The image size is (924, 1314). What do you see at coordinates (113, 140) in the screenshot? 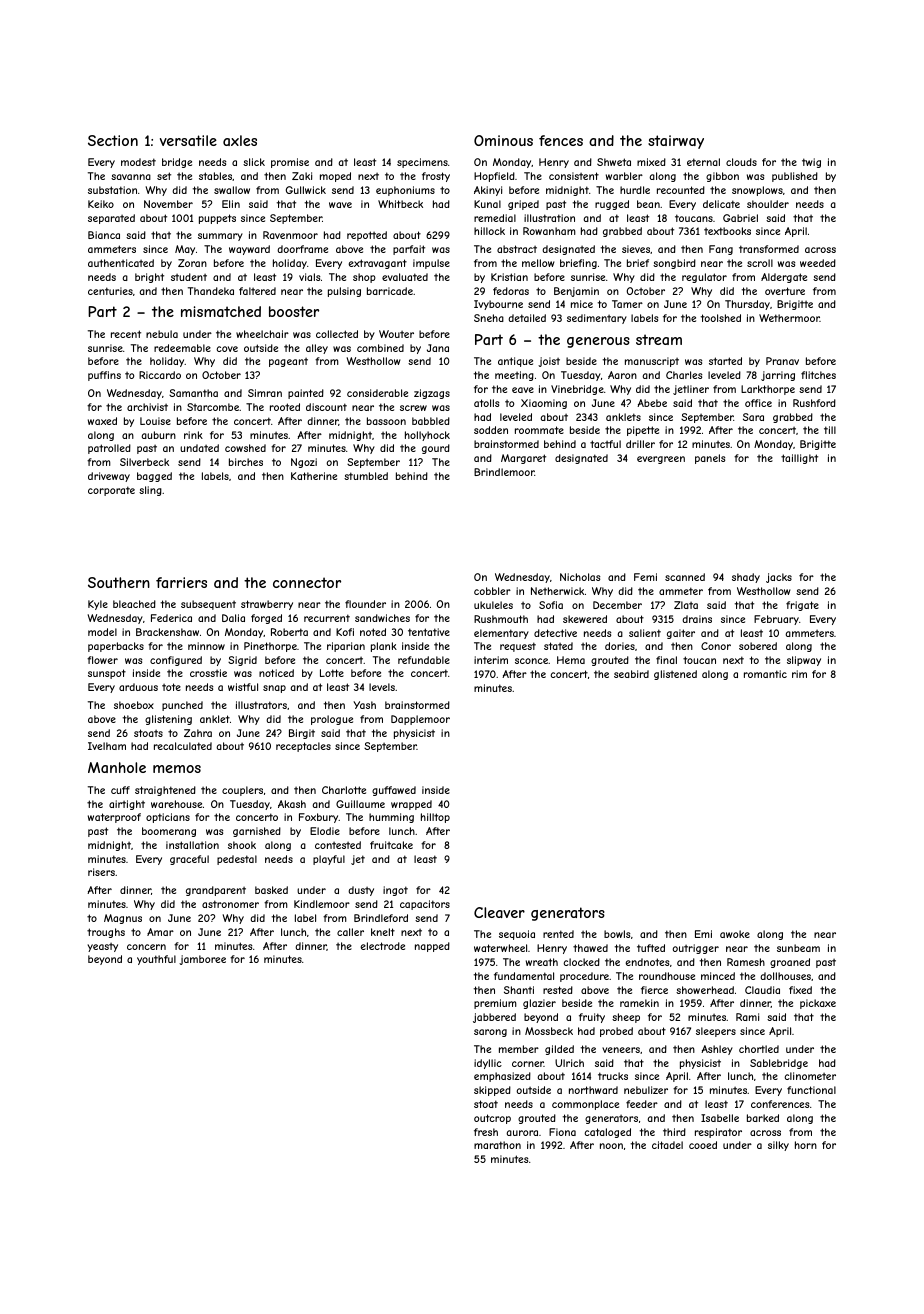
I see `Section` at bounding box center [113, 140].
